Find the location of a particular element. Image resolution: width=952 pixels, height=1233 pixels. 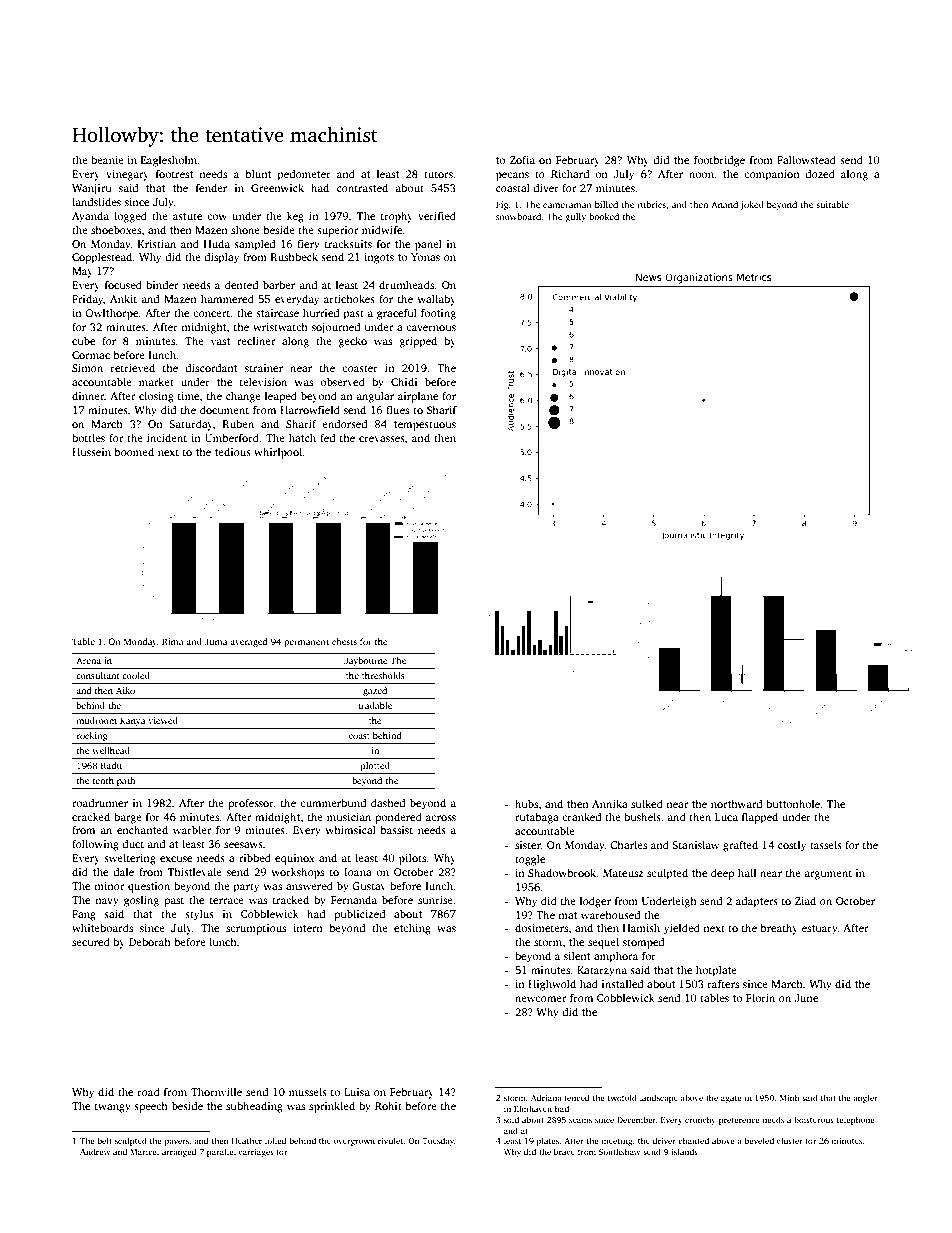

Zofia is located at coordinates (522, 159).
